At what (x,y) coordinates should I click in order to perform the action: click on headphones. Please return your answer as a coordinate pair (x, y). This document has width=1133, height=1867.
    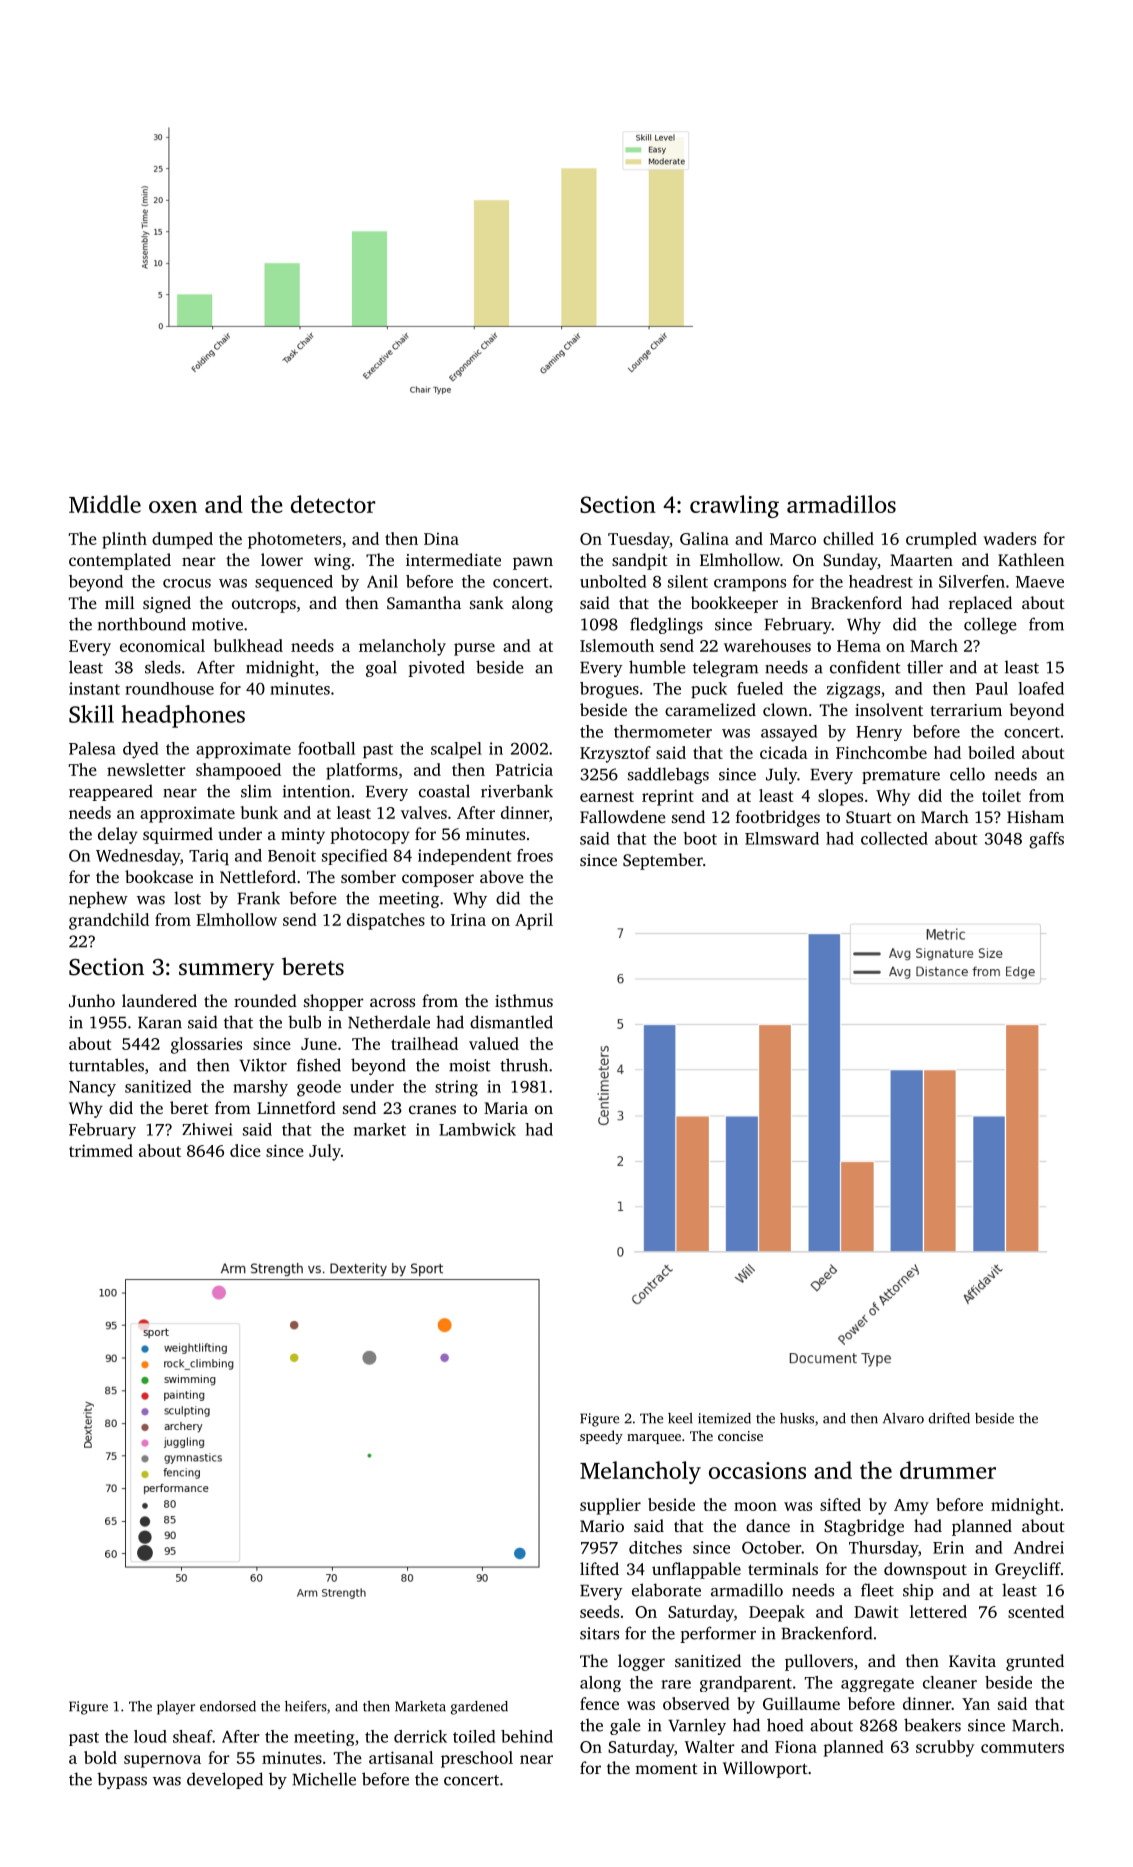
    Looking at the image, I should click on (183, 716).
